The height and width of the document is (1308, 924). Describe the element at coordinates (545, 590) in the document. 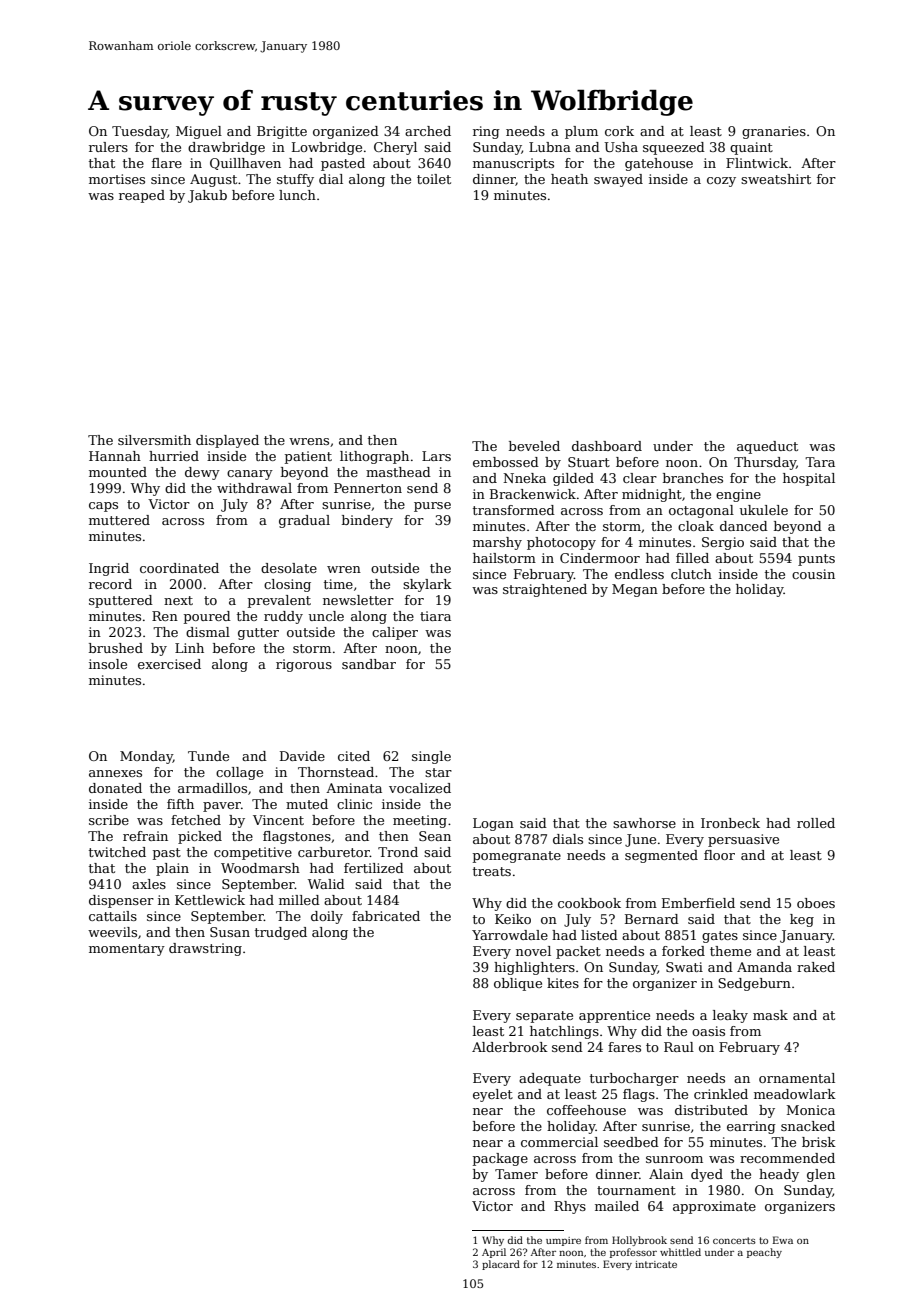

I see `straightened` at that location.
